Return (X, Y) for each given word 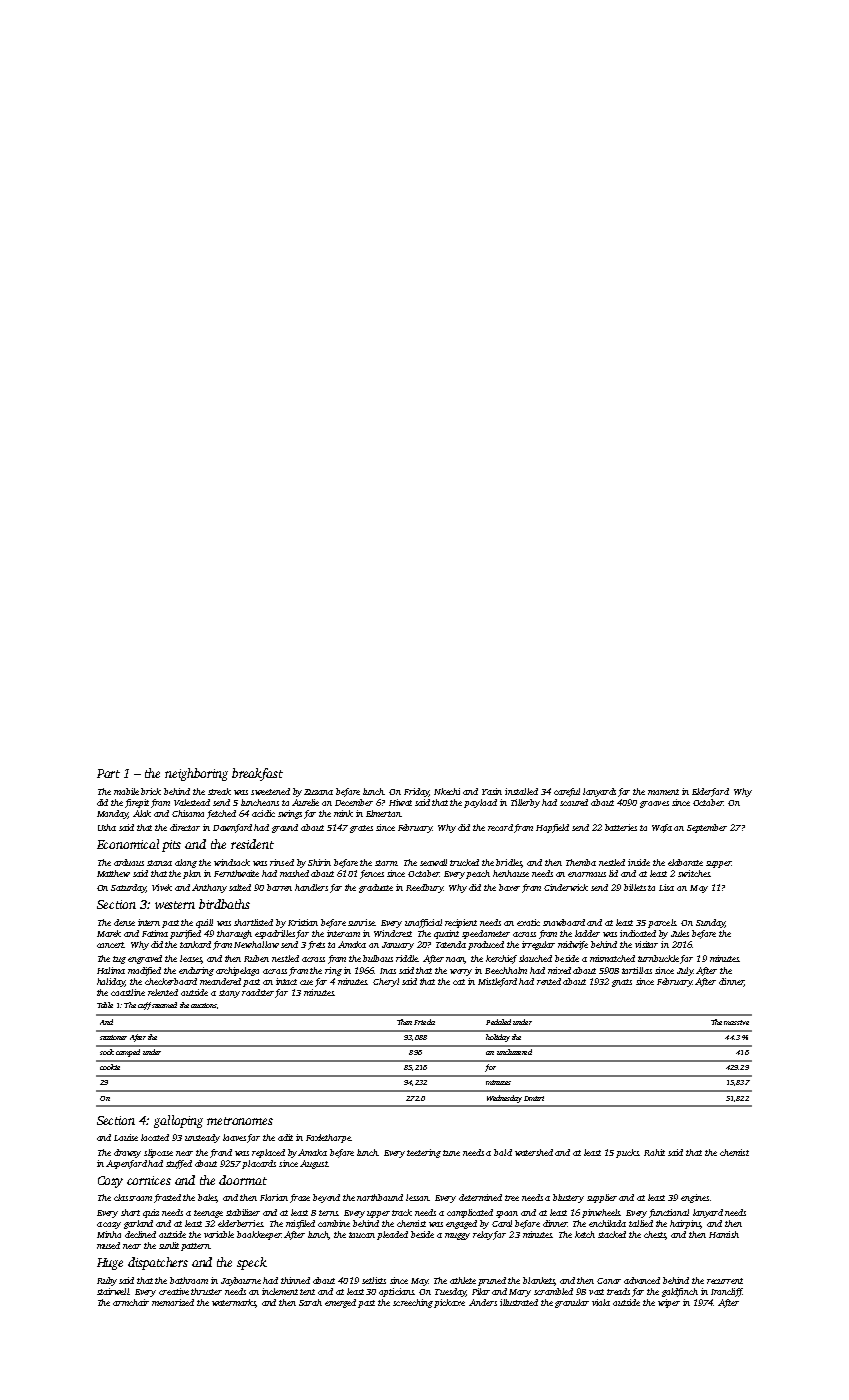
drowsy (127, 1153)
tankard (195, 944)
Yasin (492, 791)
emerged (340, 1303)
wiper (669, 1303)
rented (549, 981)
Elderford (710, 792)
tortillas (637, 970)
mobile (126, 791)
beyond (326, 1198)
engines (695, 1198)
